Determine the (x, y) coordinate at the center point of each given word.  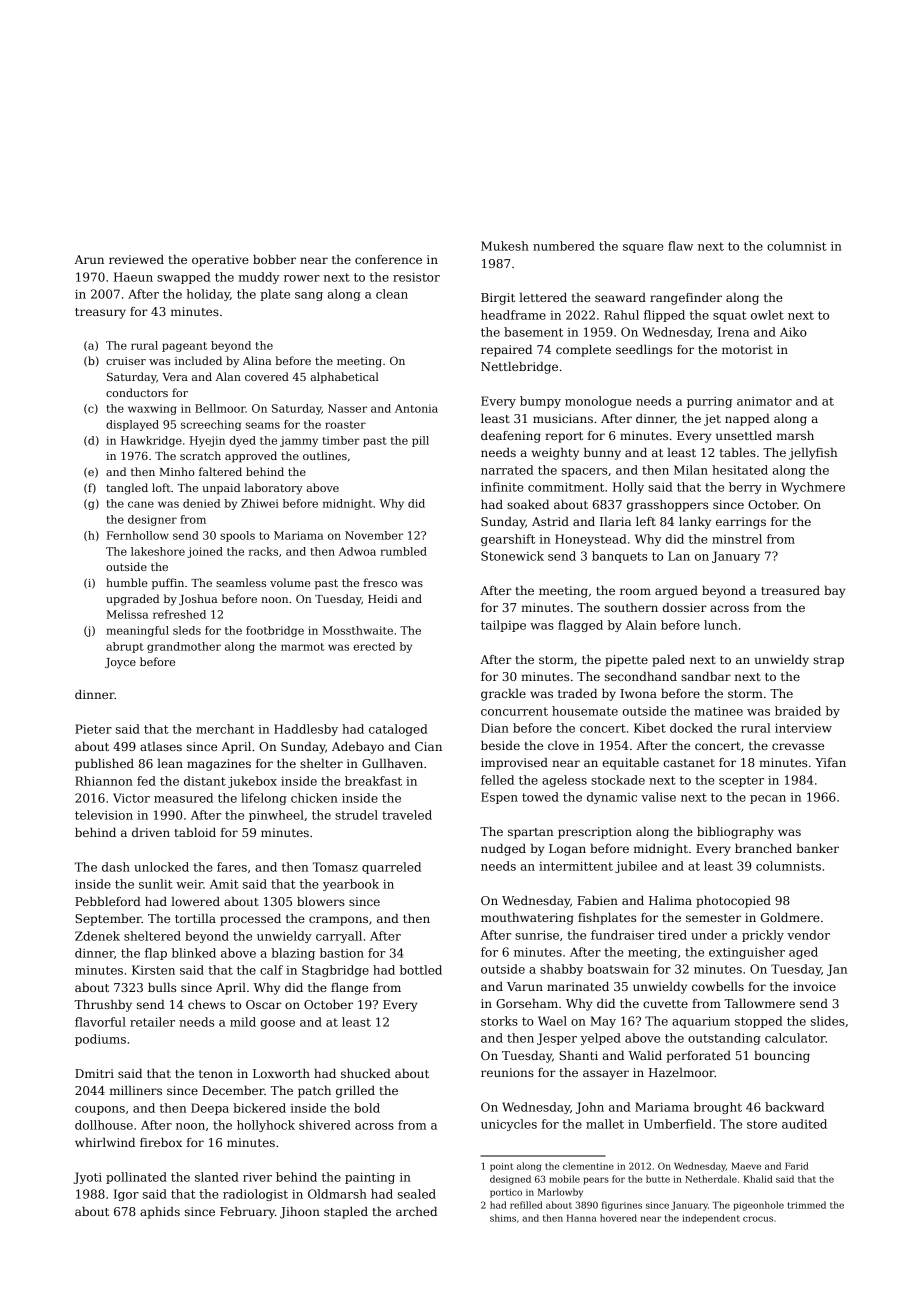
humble (127, 582)
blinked (194, 953)
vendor (808, 935)
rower (302, 278)
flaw (680, 246)
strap (828, 661)
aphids (160, 1213)
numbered (564, 246)
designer (152, 520)
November (374, 535)
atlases (161, 746)
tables (738, 452)
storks (499, 1021)
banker (817, 848)
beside (500, 745)
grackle (503, 695)
